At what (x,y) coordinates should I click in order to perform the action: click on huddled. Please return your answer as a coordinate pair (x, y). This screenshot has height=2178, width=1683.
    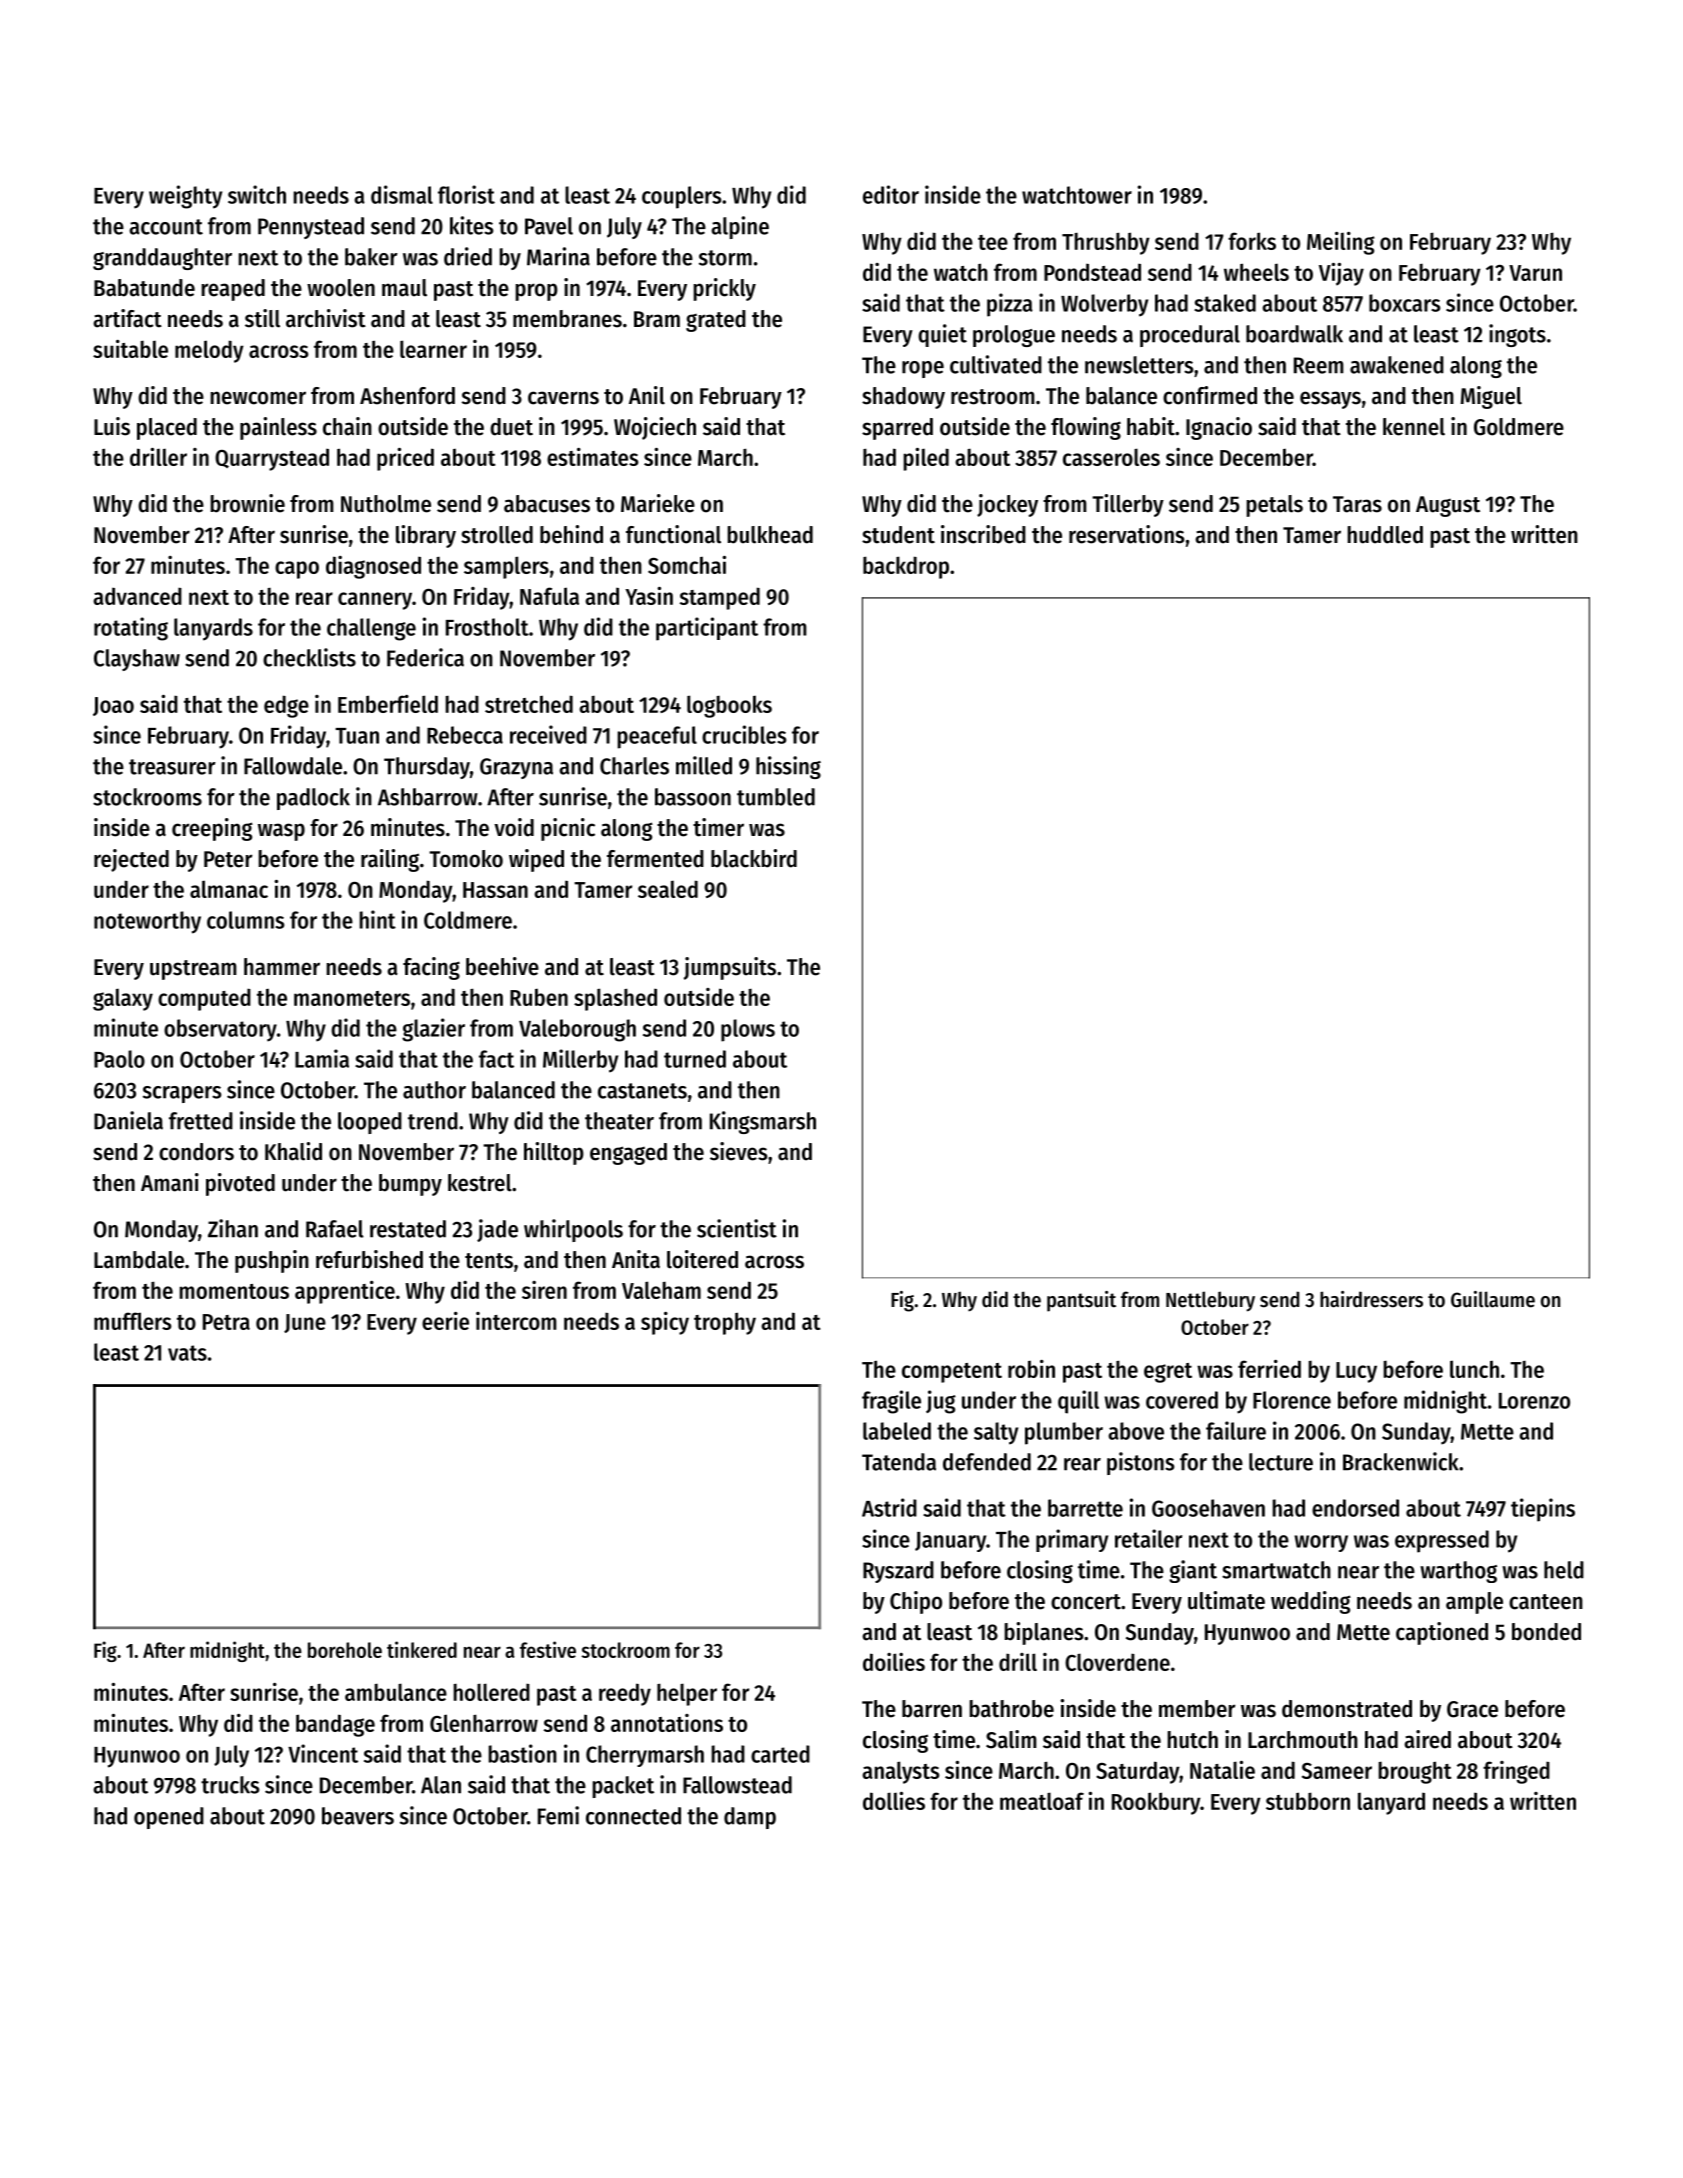
    Looking at the image, I should click on (1385, 535).
